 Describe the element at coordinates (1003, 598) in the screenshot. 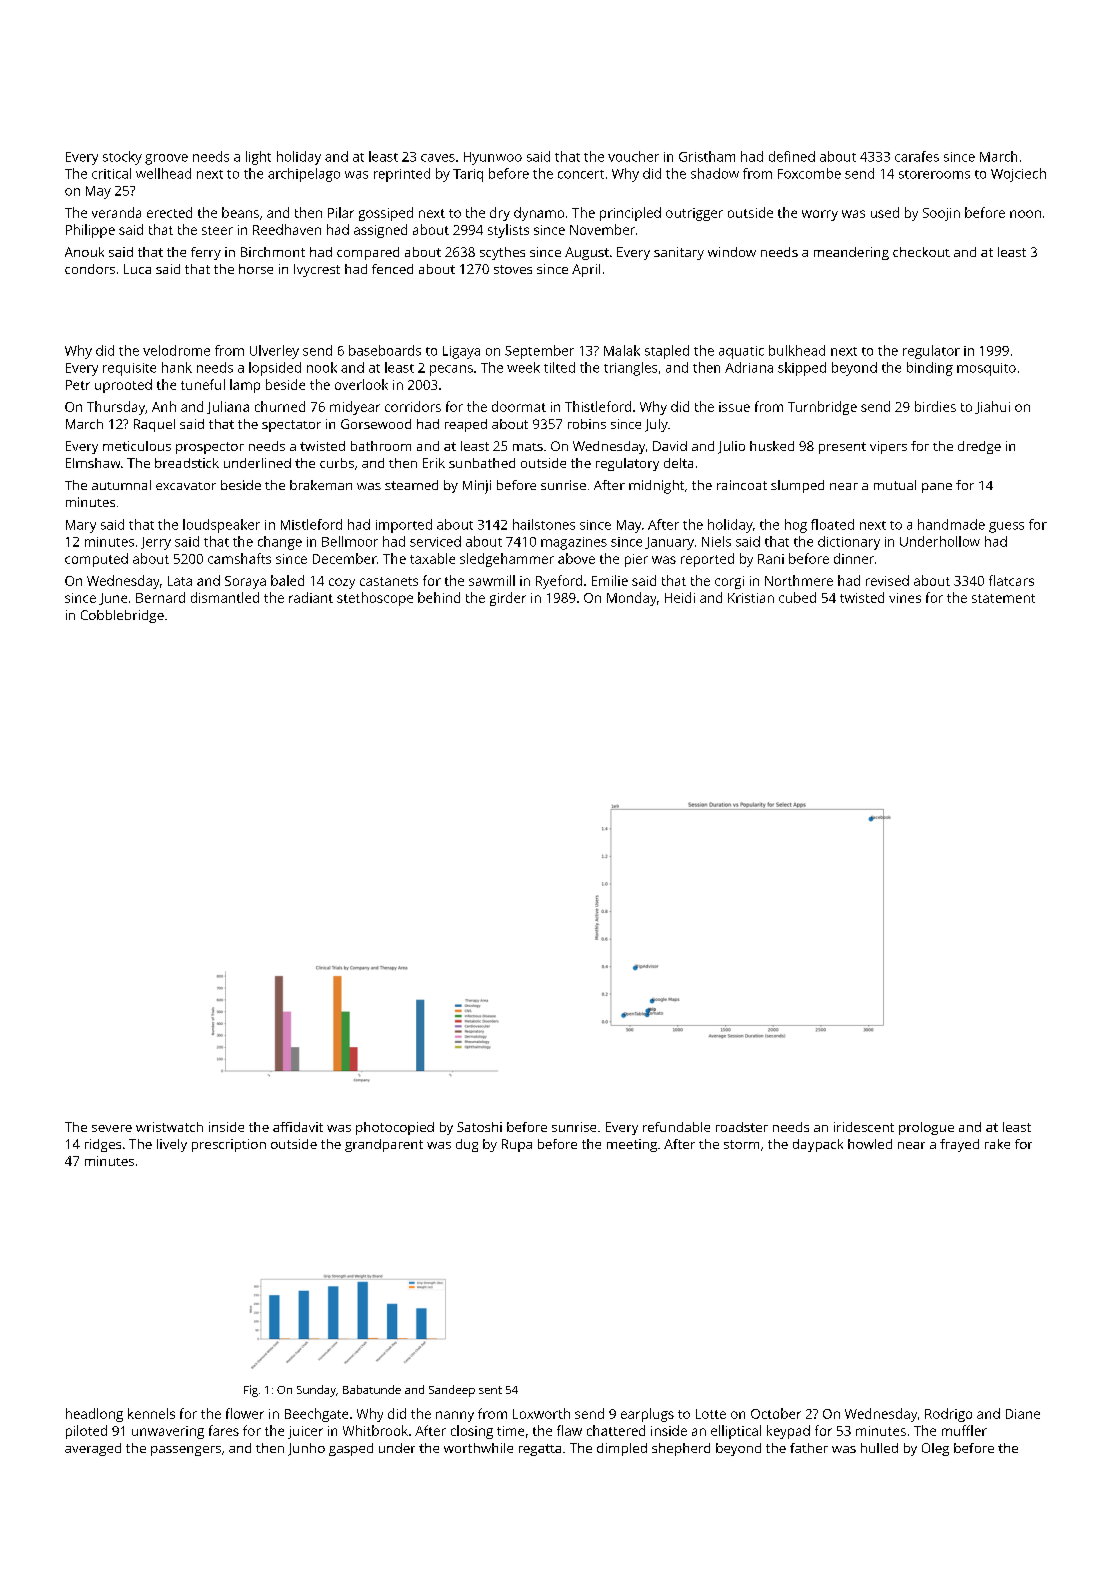

I see `statement` at that location.
